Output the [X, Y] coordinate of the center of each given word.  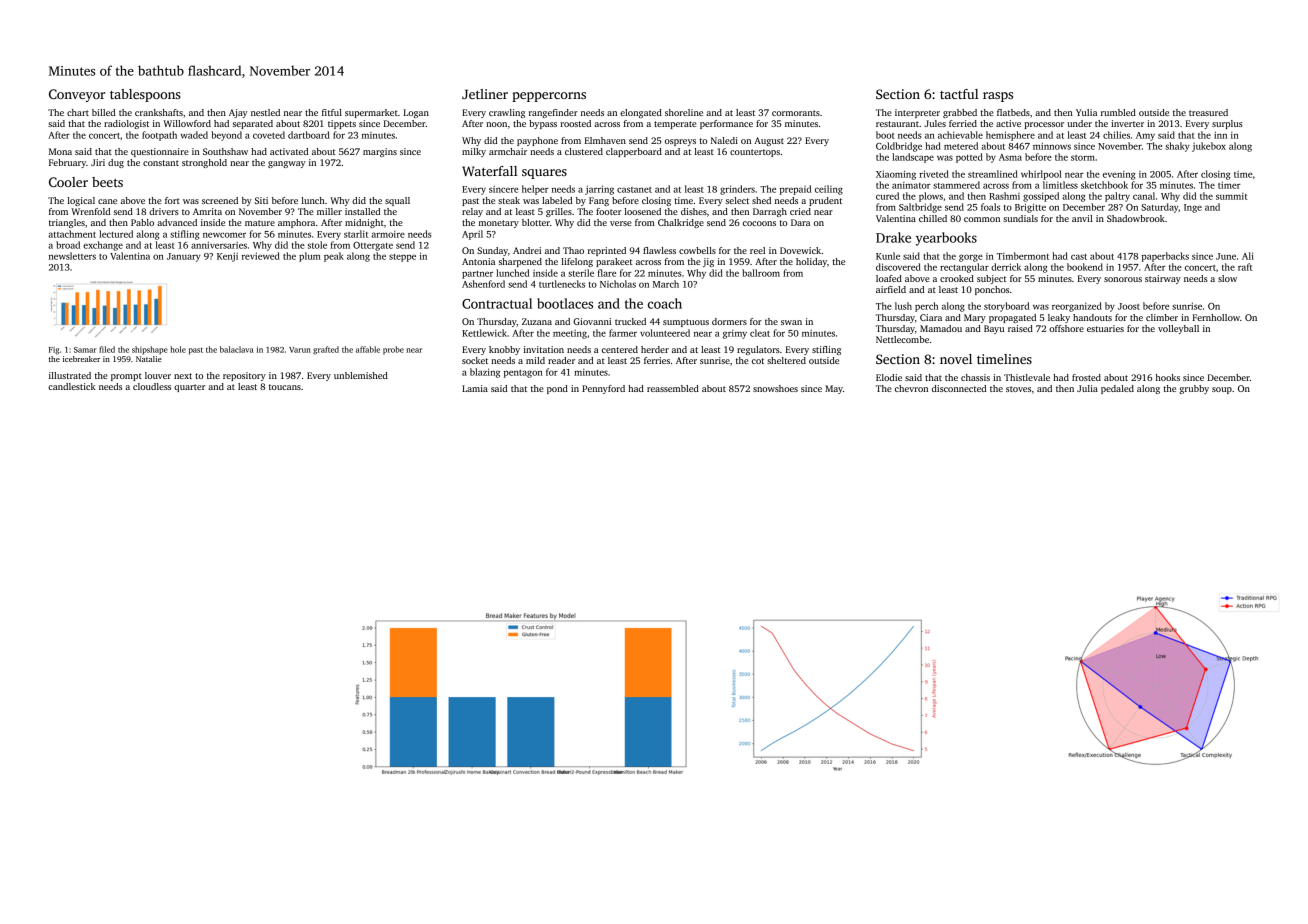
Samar [85, 350]
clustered [584, 151]
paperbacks [1165, 257]
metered [961, 146]
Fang [599, 201]
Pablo [142, 222]
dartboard [309, 135]
